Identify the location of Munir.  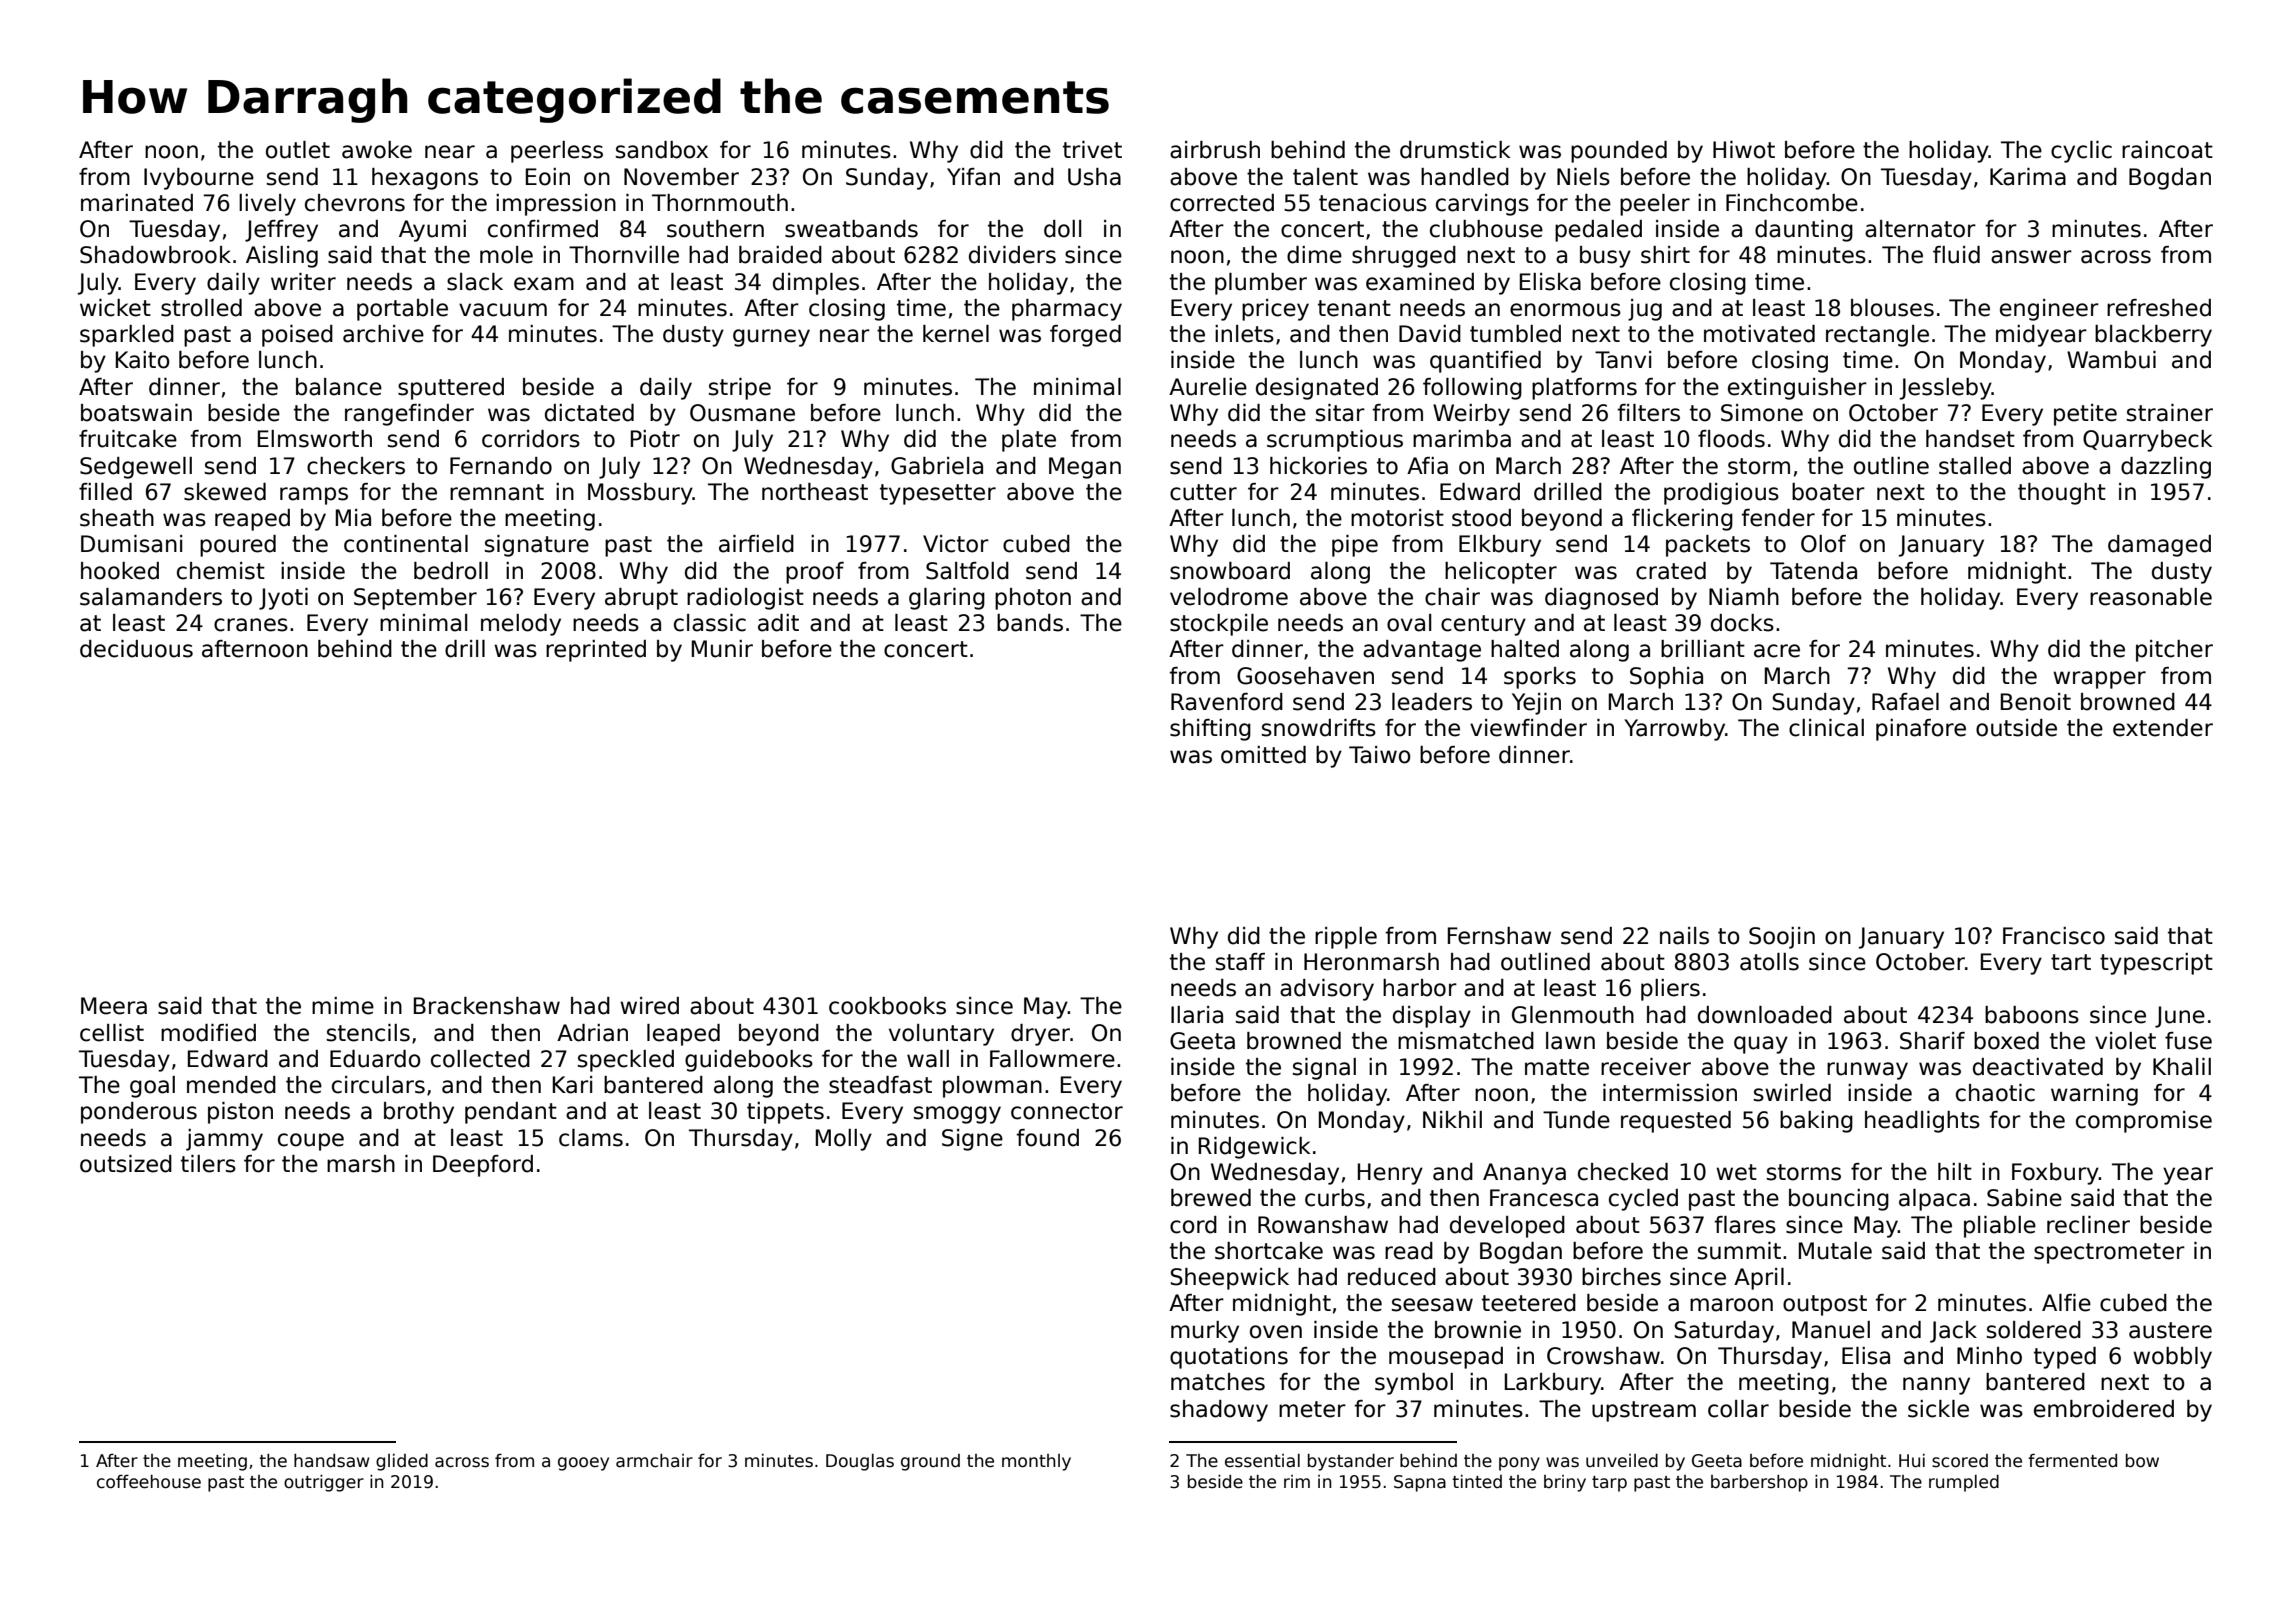
(722, 649).
